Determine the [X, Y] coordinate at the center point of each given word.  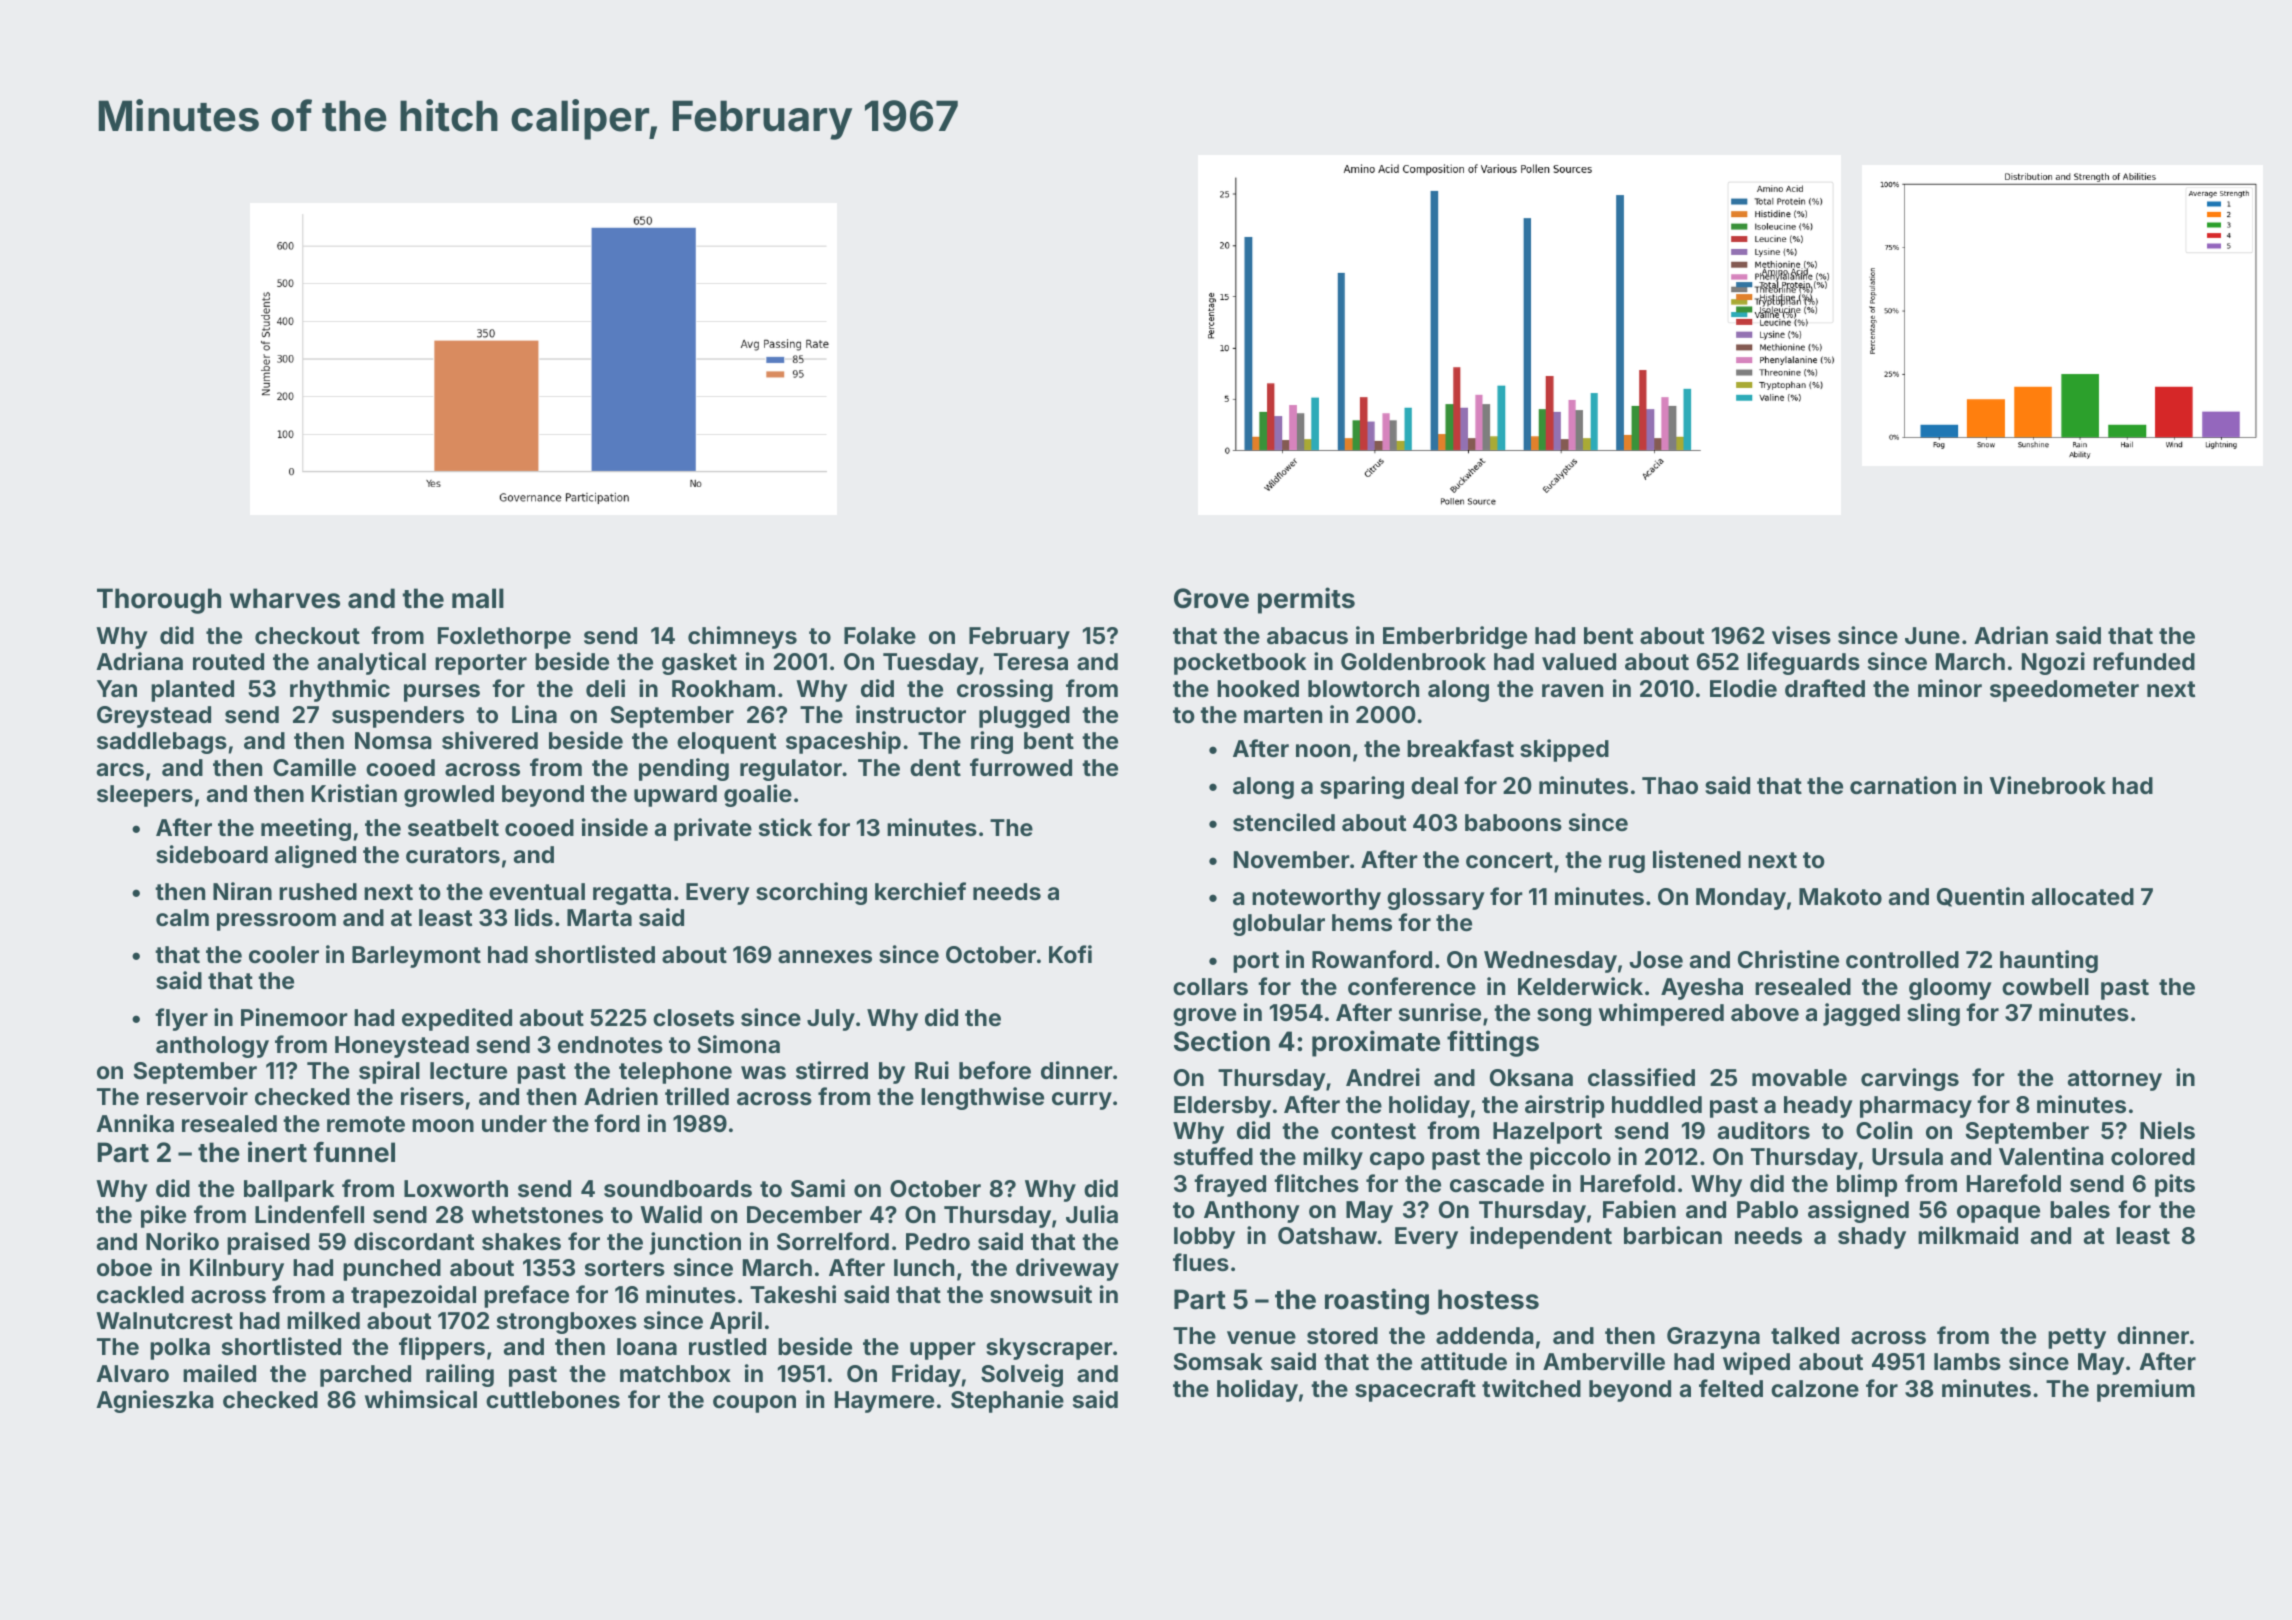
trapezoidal [413, 1296]
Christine [1788, 959]
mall [478, 598]
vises [1801, 635]
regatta [632, 894]
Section [1222, 1041]
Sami [818, 1188]
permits [1306, 600]
